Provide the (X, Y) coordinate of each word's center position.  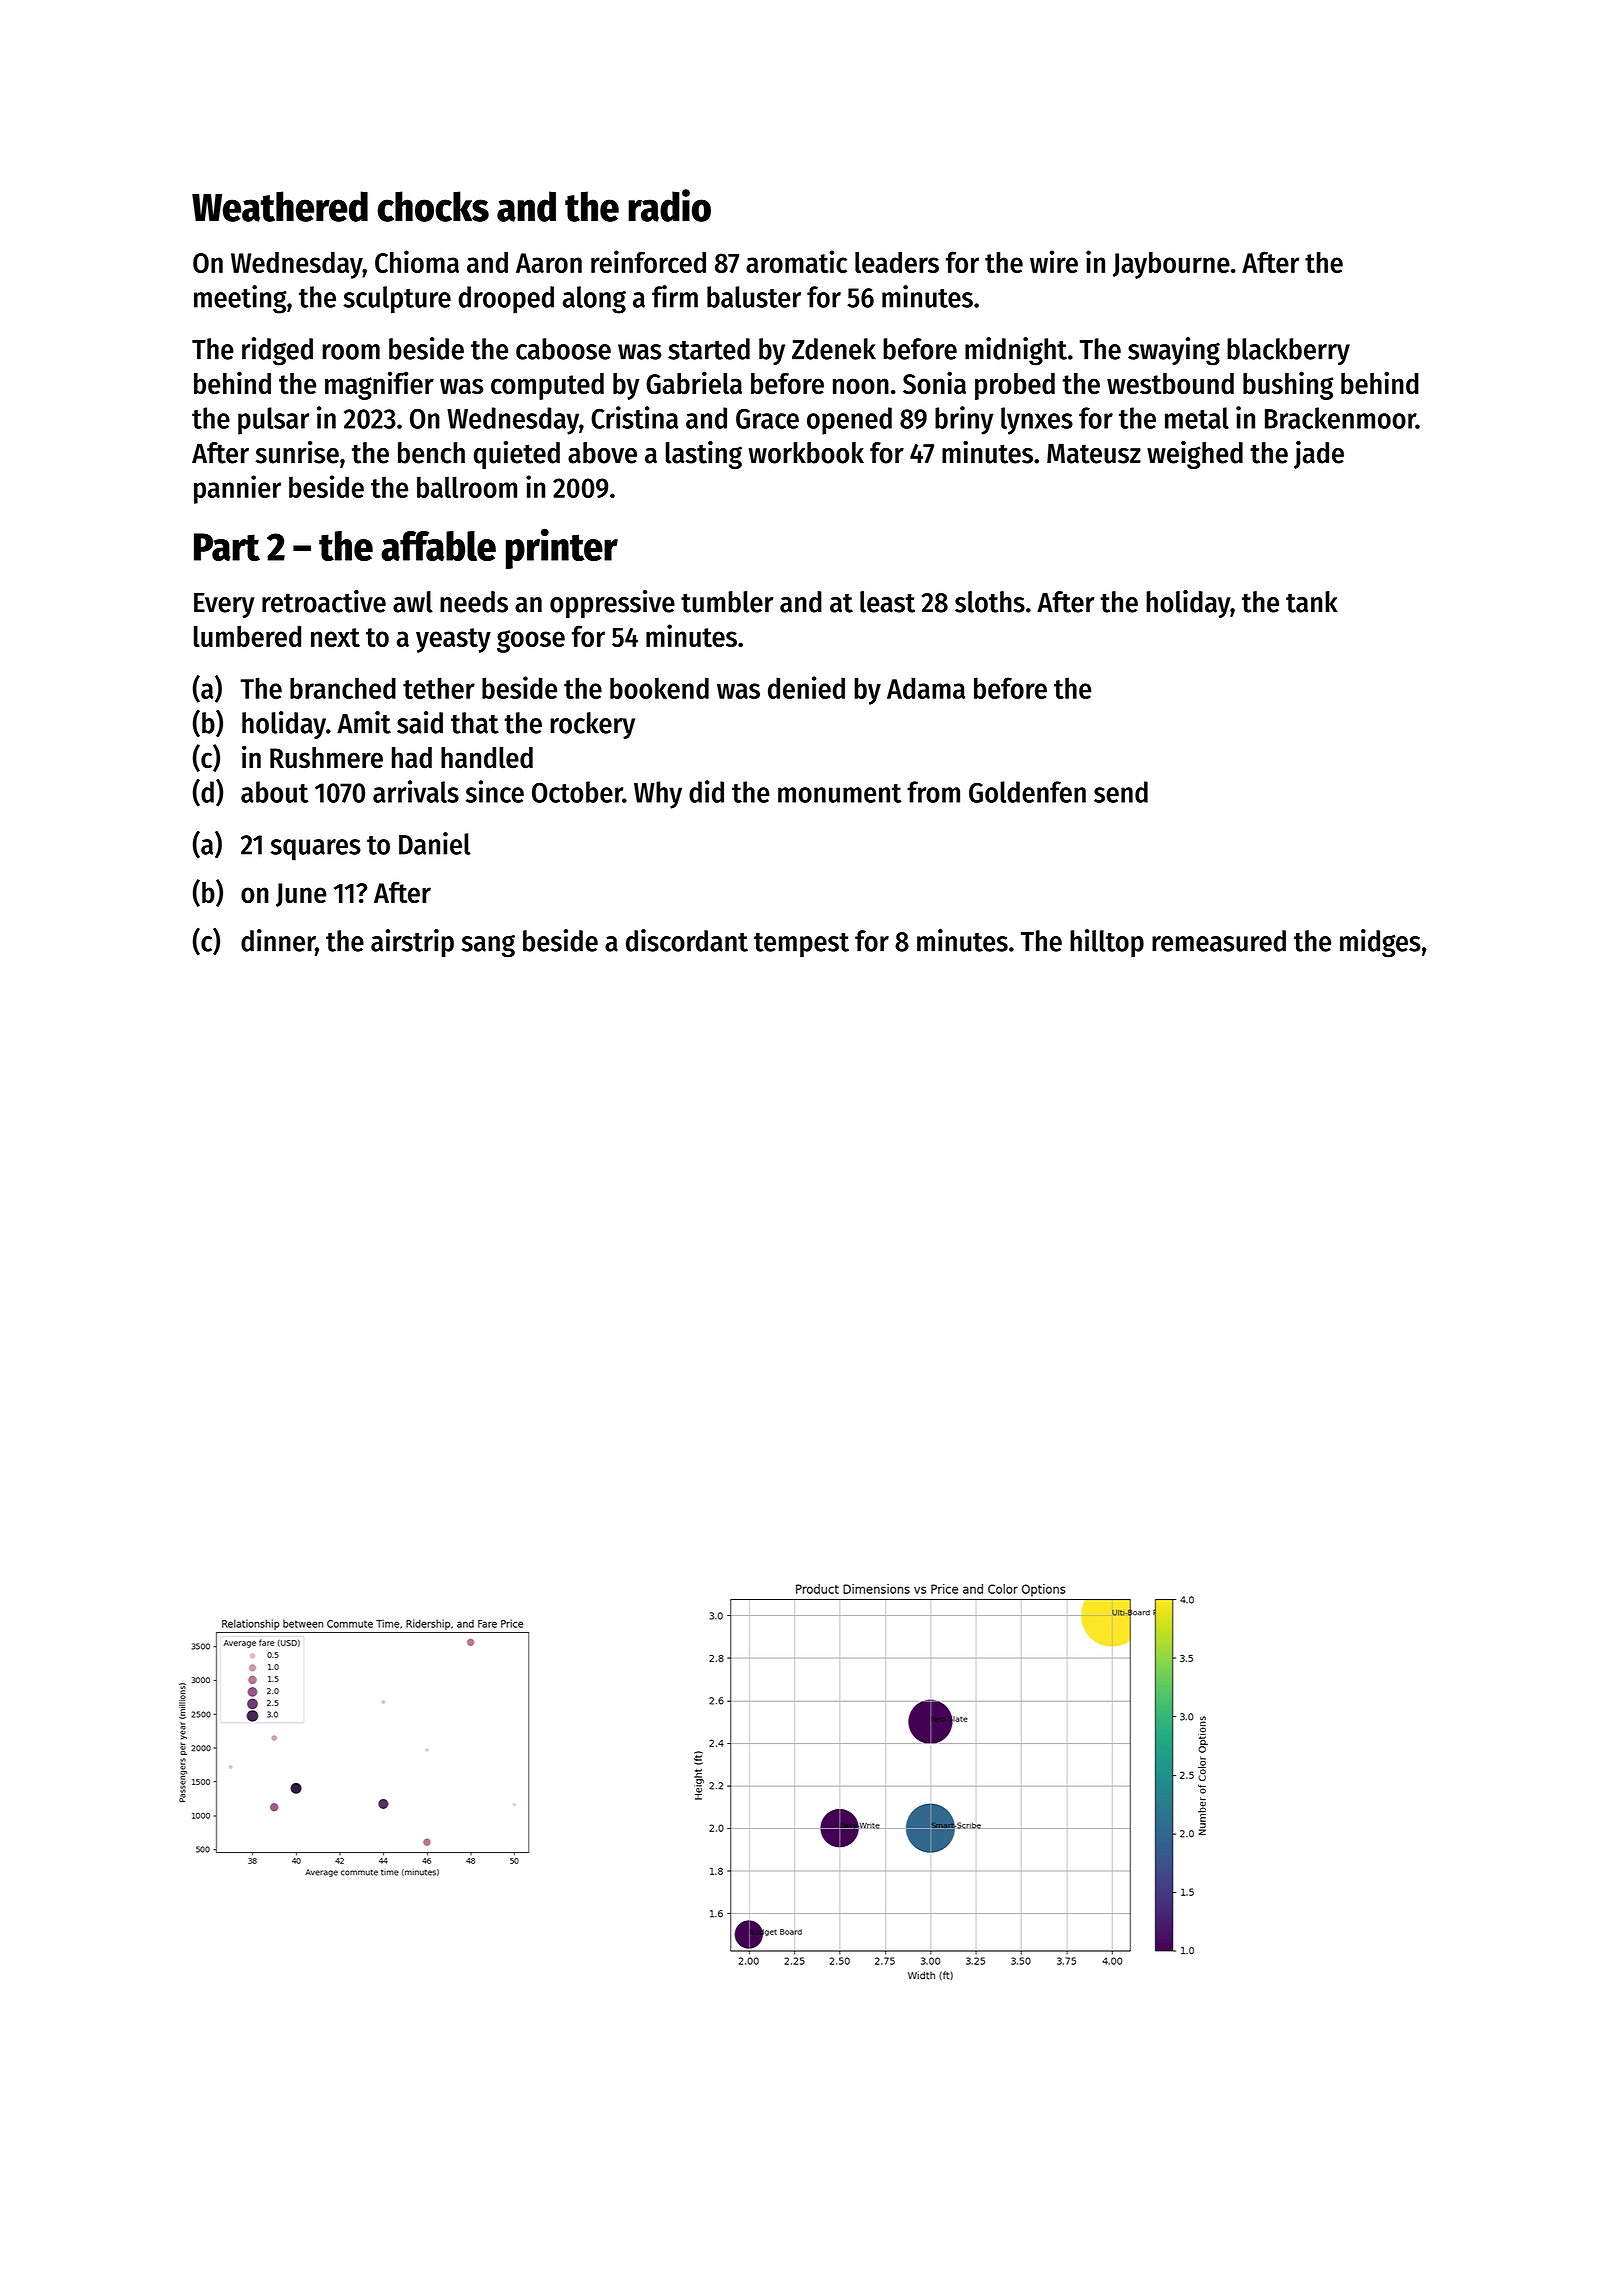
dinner (278, 940)
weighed (1195, 455)
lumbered (247, 636)
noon (861, 386)
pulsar (273, 421)
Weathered (280, 206)
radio (669, 205)
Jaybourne (1171, 265)
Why (658, 795)
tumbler (727, 602)
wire (1054, 261)
